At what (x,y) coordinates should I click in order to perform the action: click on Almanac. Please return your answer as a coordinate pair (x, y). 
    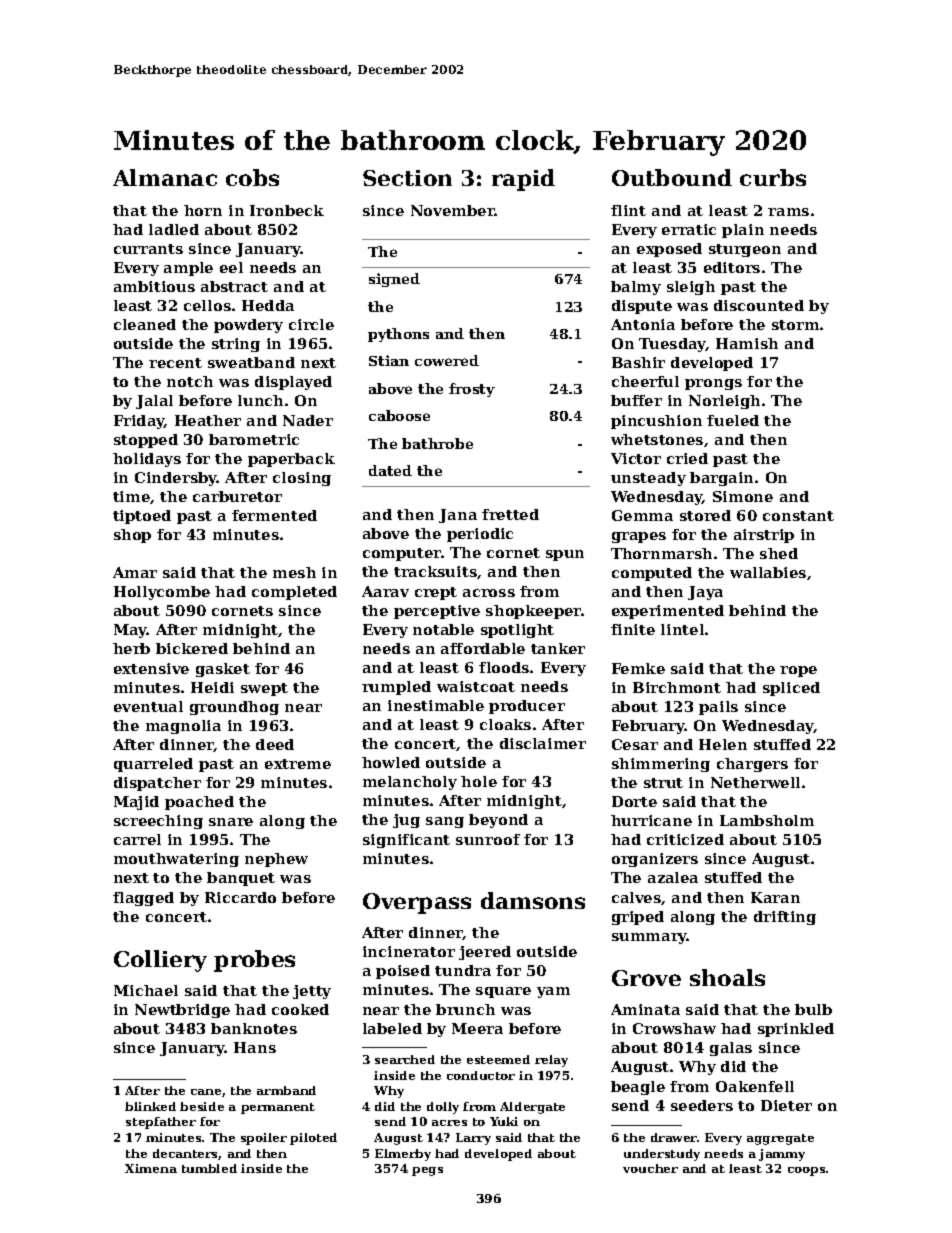
    Looking at the image, I should click on (165, 177).
